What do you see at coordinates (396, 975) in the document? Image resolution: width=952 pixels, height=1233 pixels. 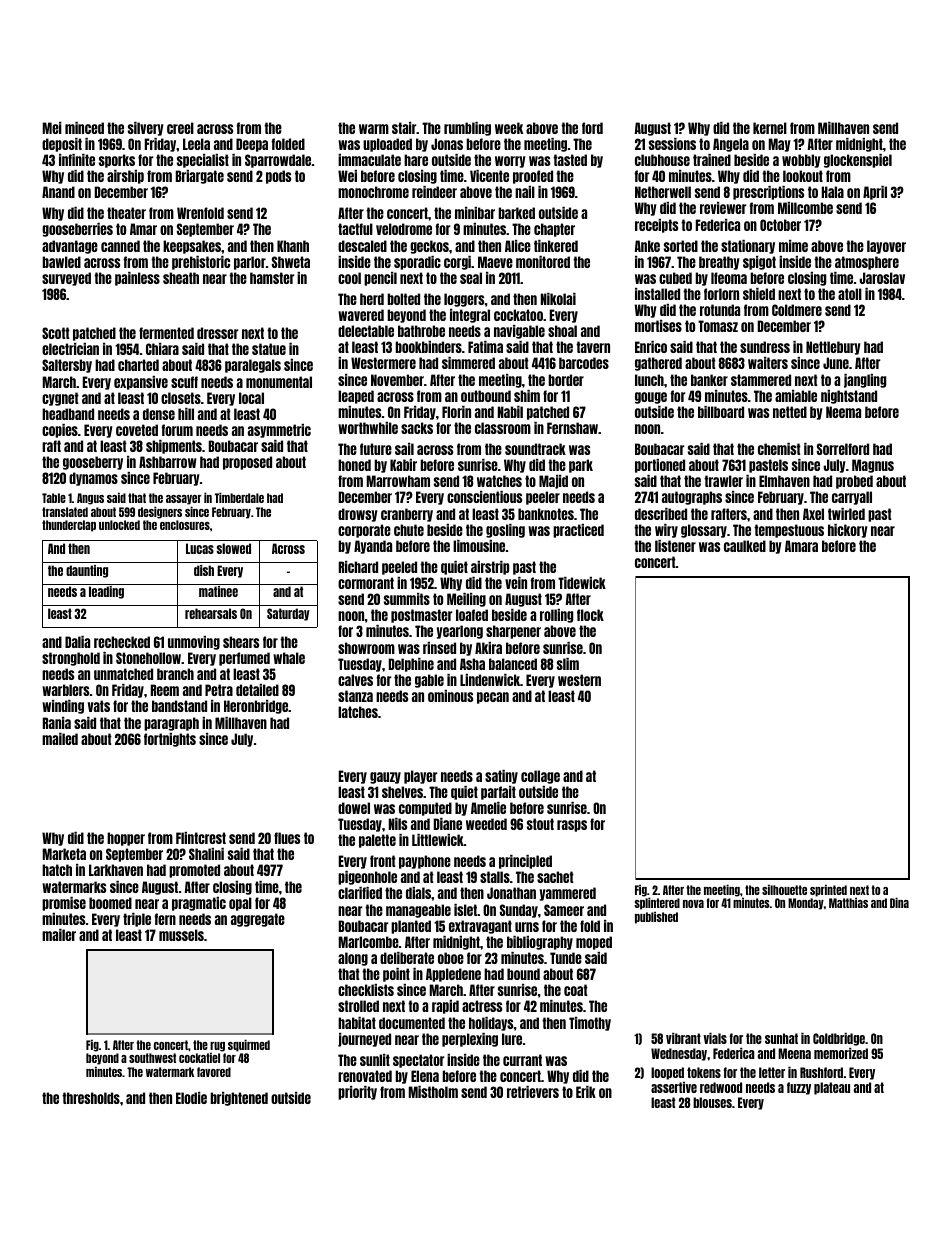 I see `point` at bounding box center [396, 975].
